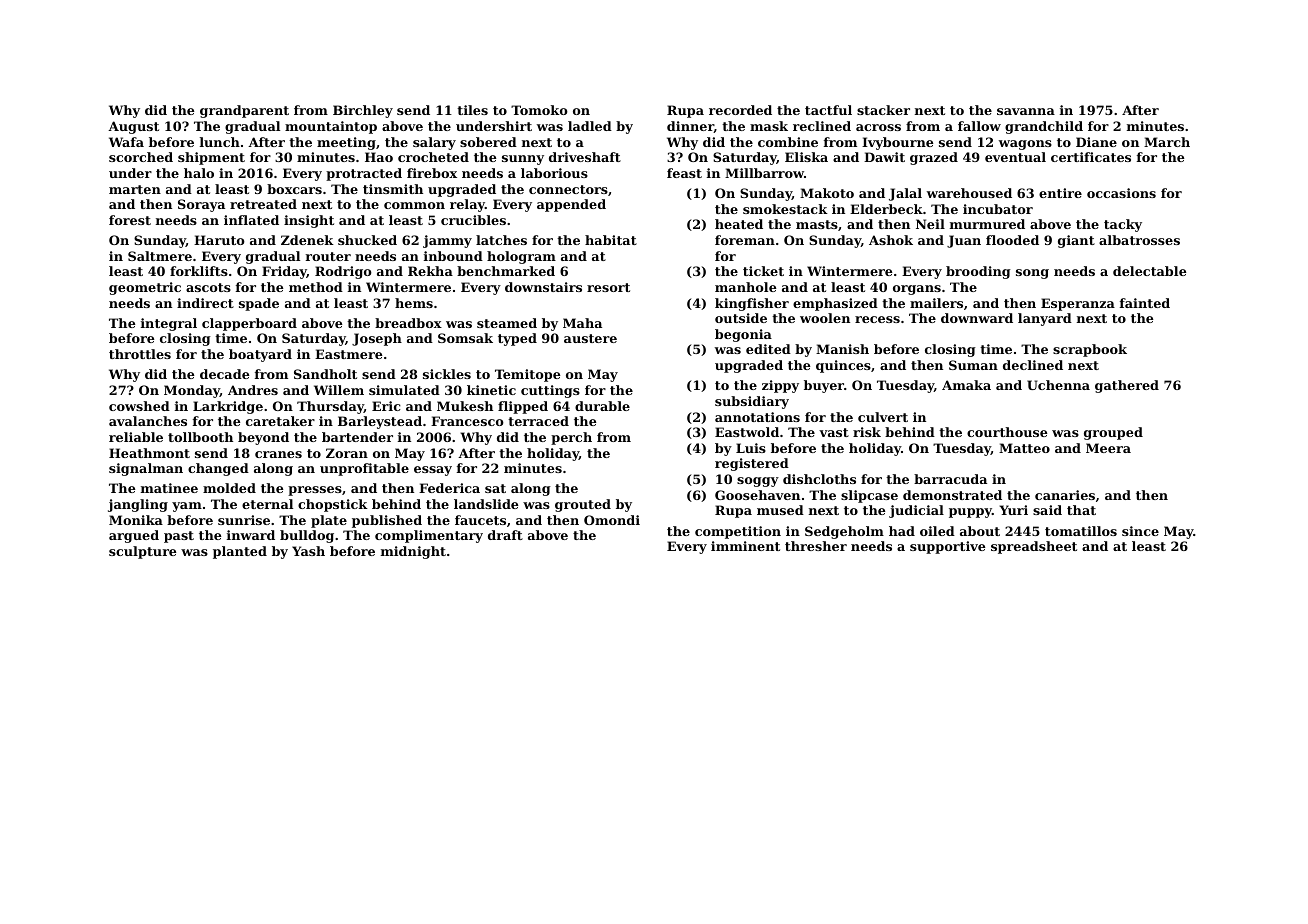  What do you see at coordinates (133, 127) in the screenshot?
I see `August` at bounding box center [133, 127].
